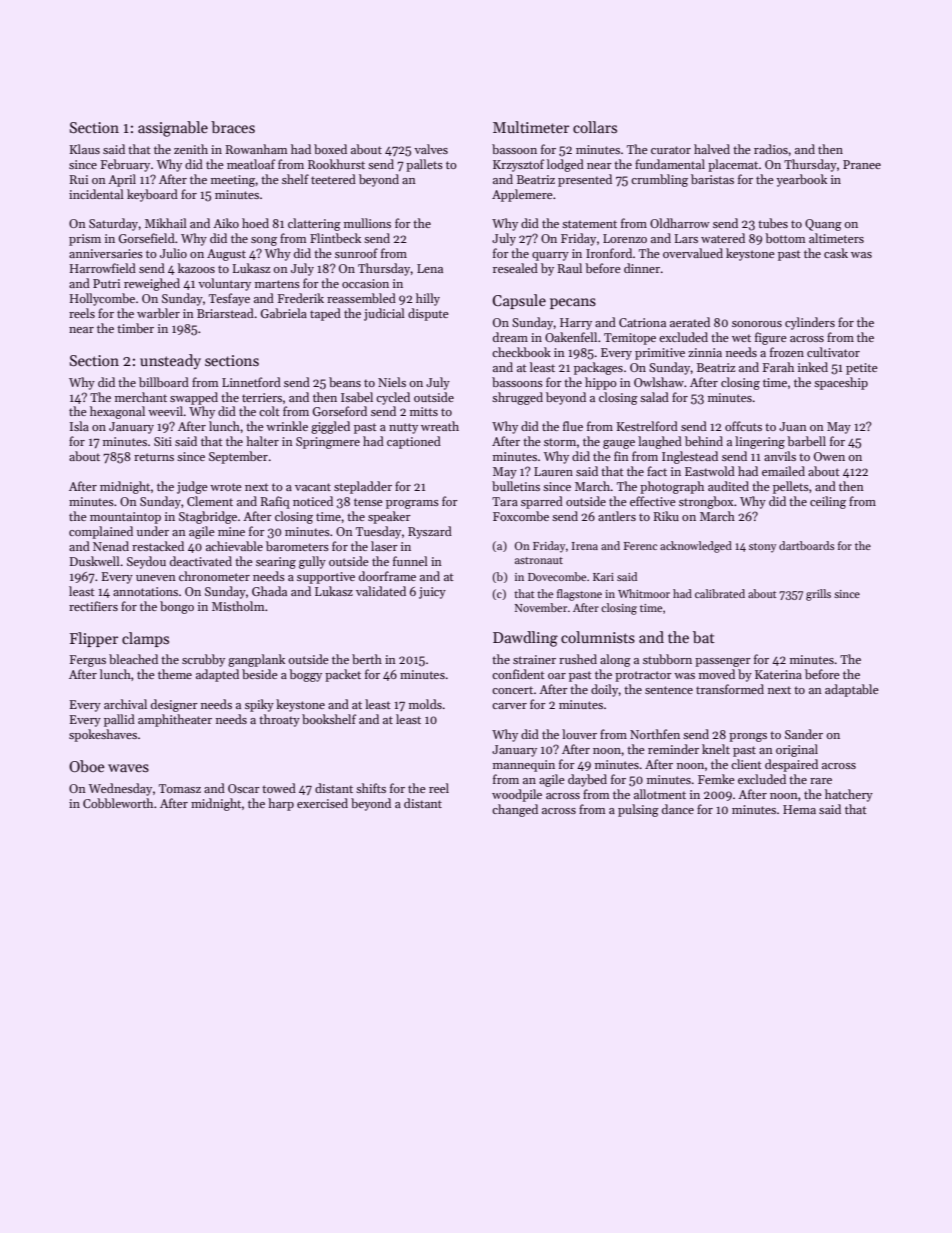  I want to click on strongbox, so click(706, 502).
